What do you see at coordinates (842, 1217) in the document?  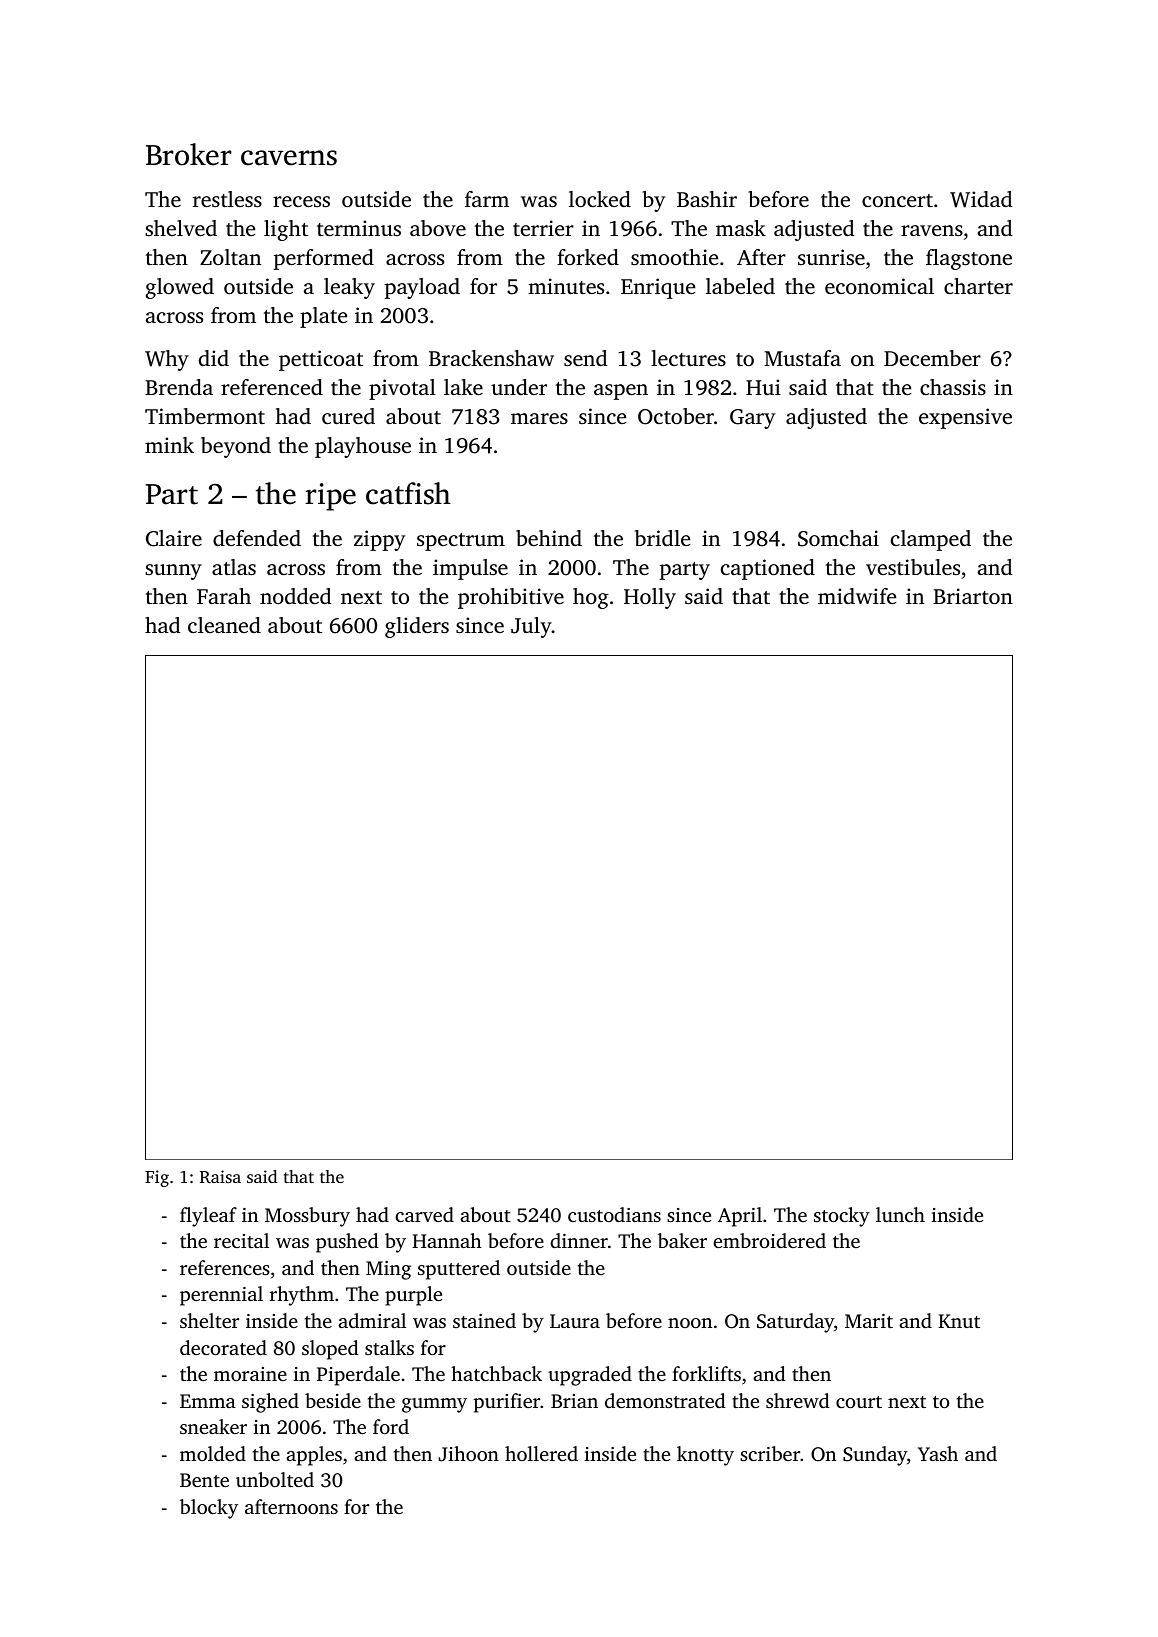 I see `stocky` at bounding box center [842, 1217].
